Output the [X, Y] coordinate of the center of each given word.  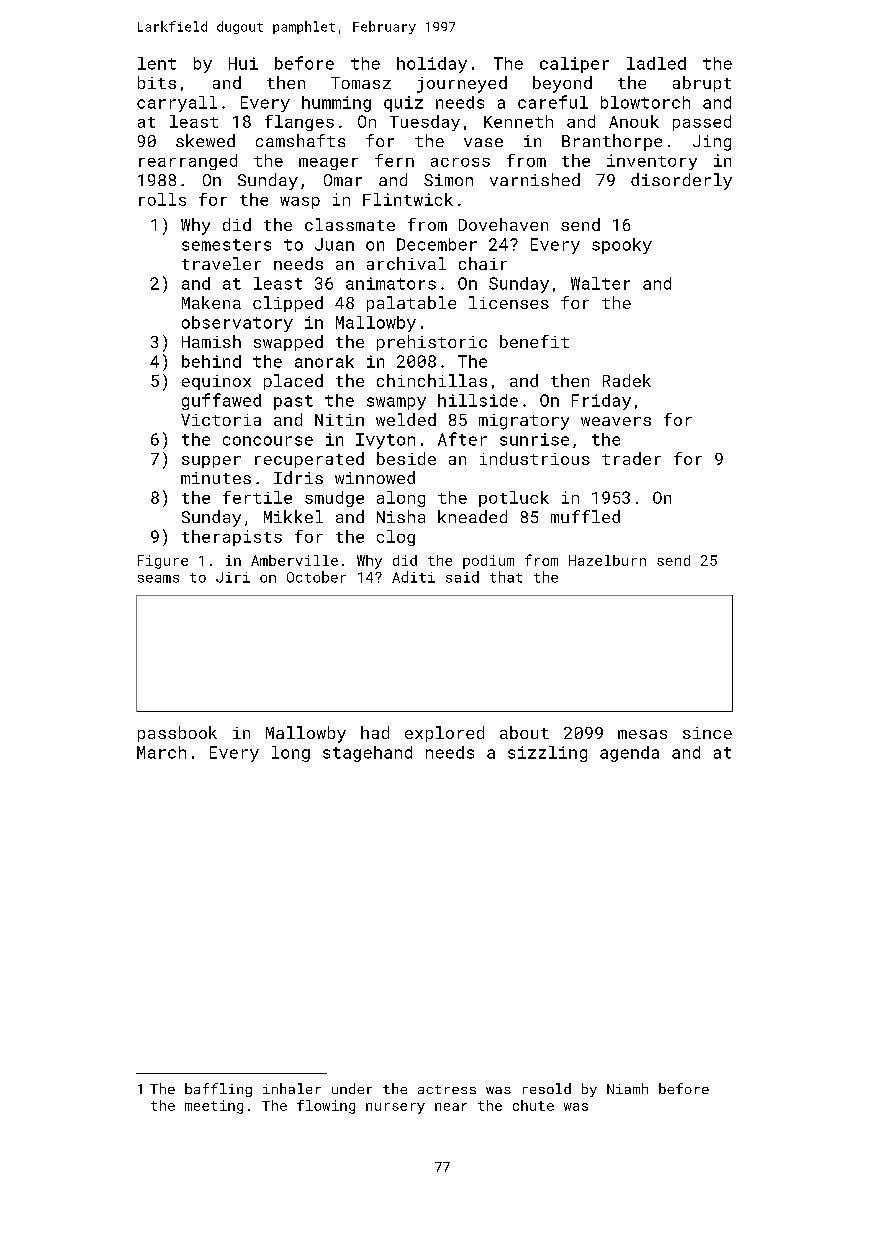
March [161, 752]
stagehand [367, 754]
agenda [629, 754]
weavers [616, 421]
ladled [656, 63]
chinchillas [432, 380]
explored [444, 734]
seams [158, 579]
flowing [326, 1107]
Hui [243, 63]
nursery [395, 1108]
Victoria [221, 420]
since [707, 733]
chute [533, 1105]
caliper [574, 65]
